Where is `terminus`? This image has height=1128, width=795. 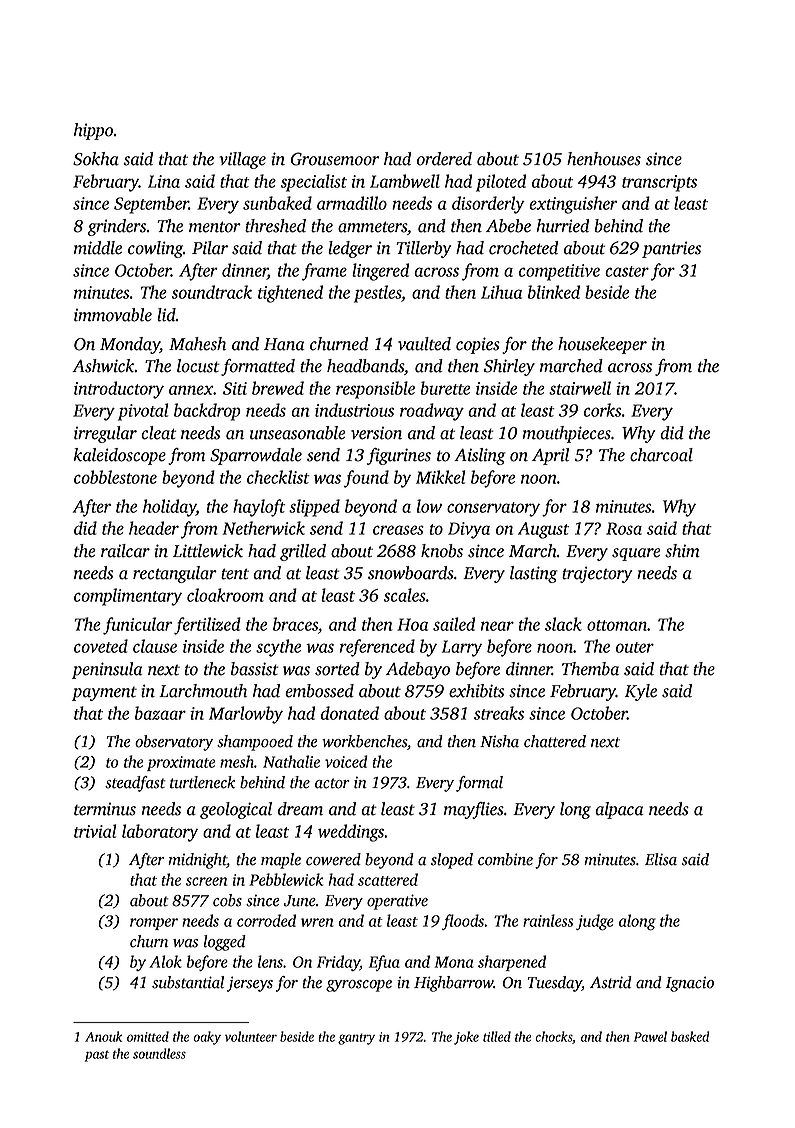 terminus is located at coordinates (105, 809).
